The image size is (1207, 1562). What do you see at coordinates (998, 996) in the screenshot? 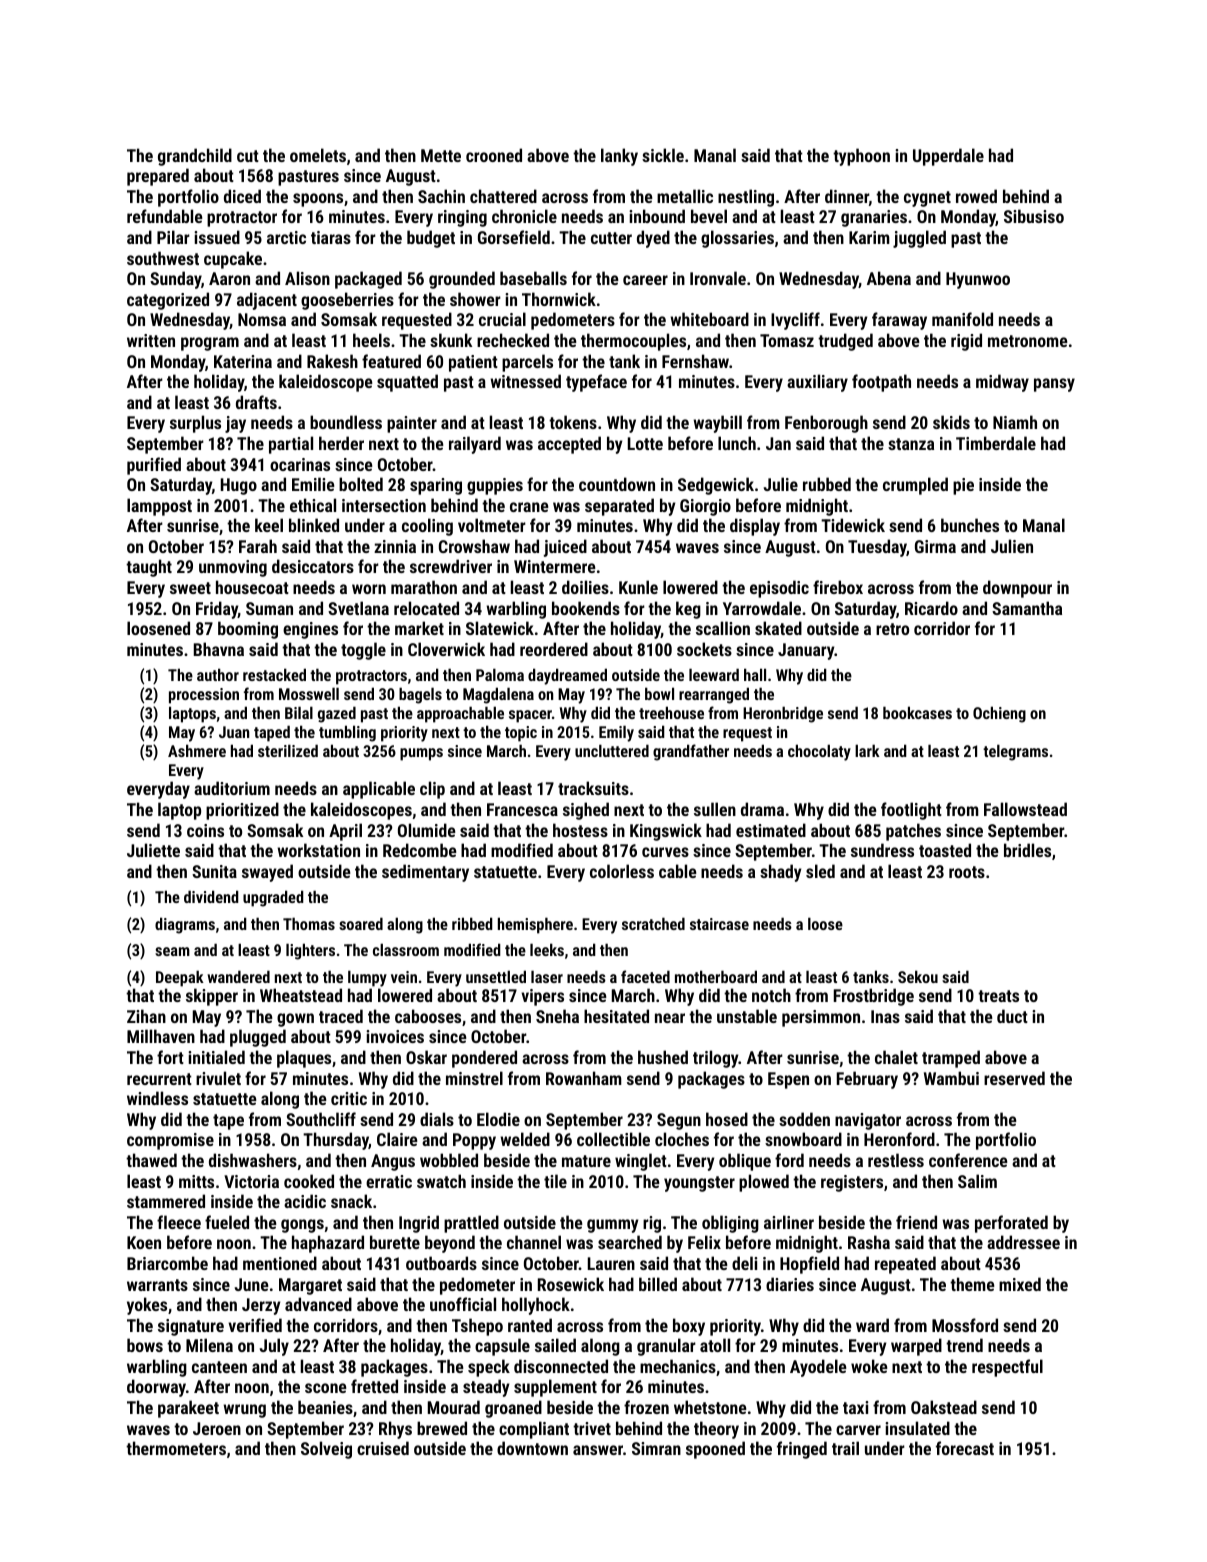
I see `treats` at bounding box center [998, 996].
